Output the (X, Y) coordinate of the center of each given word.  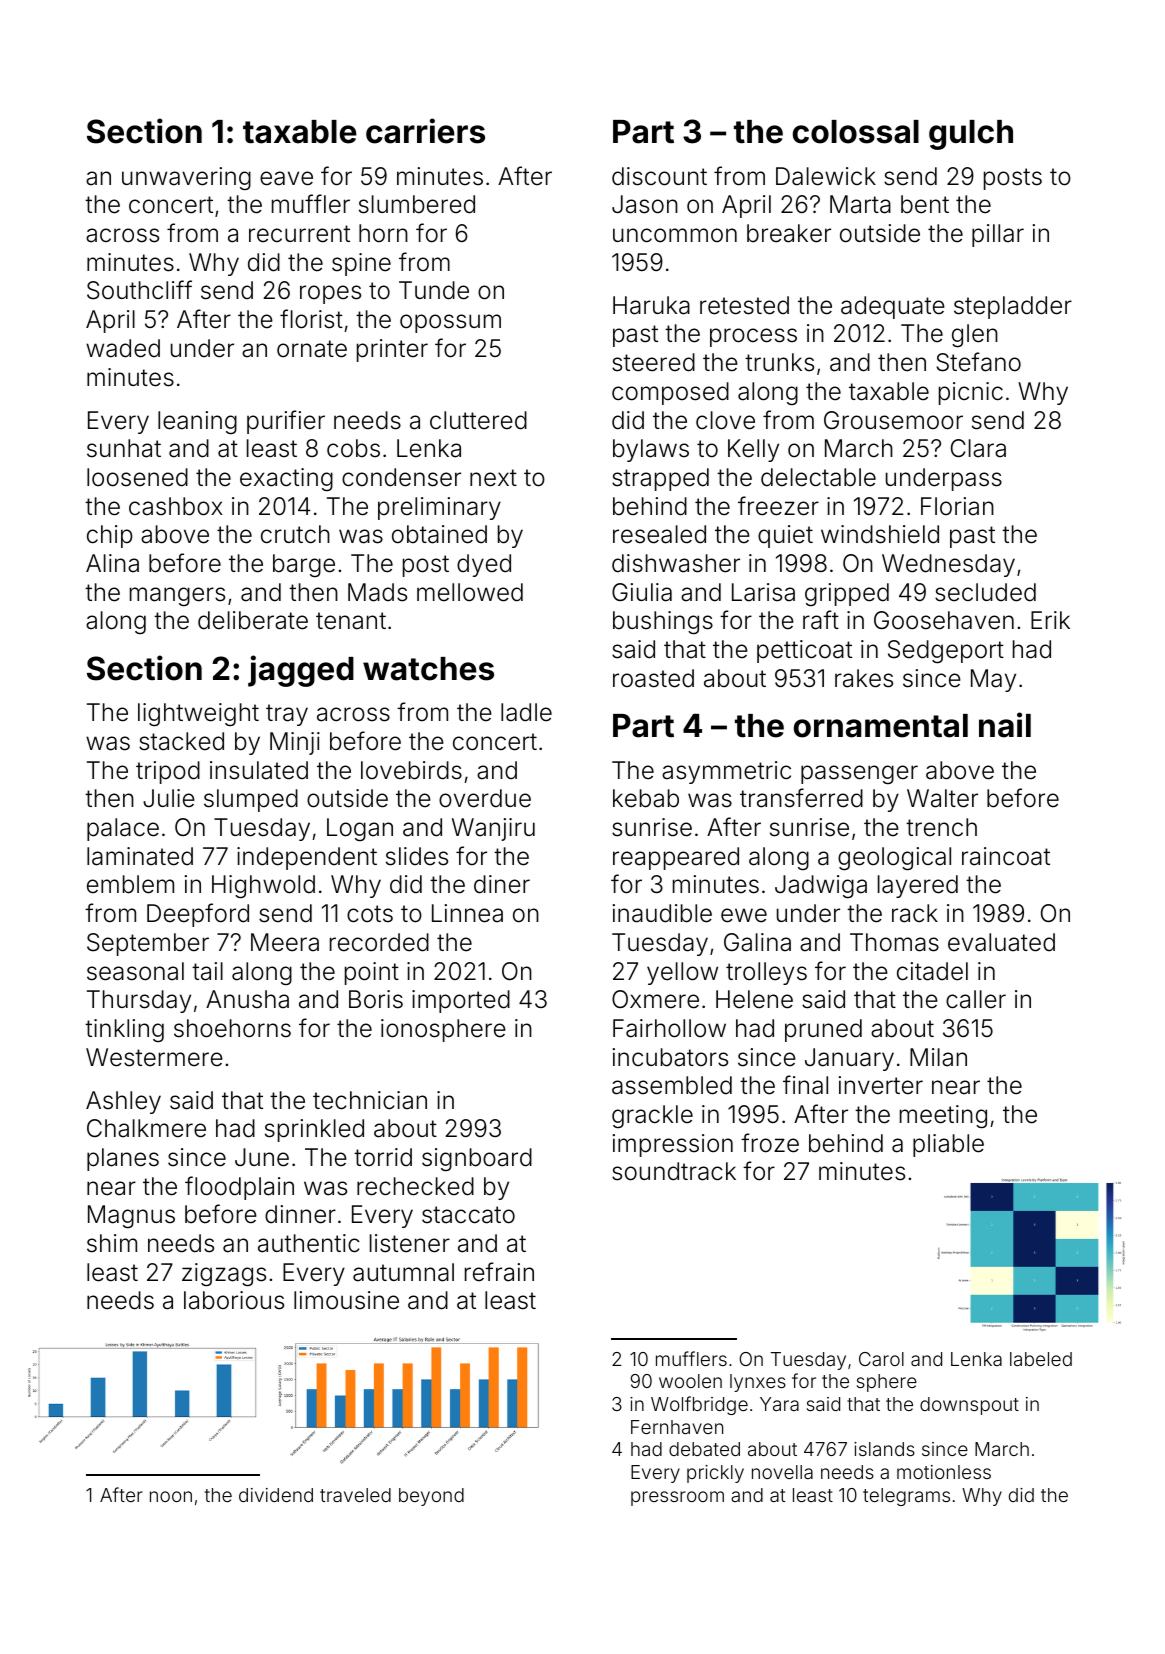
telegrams (906, 1497)
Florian (957, 506)
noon (171, 1496)
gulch (971, 135)
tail (207, 971)
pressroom (677, 1498)
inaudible (662, 913)
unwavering (186, 178)
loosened (137, 477)
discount (659, 176)
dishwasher (676, 563)
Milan (938, 1057)
